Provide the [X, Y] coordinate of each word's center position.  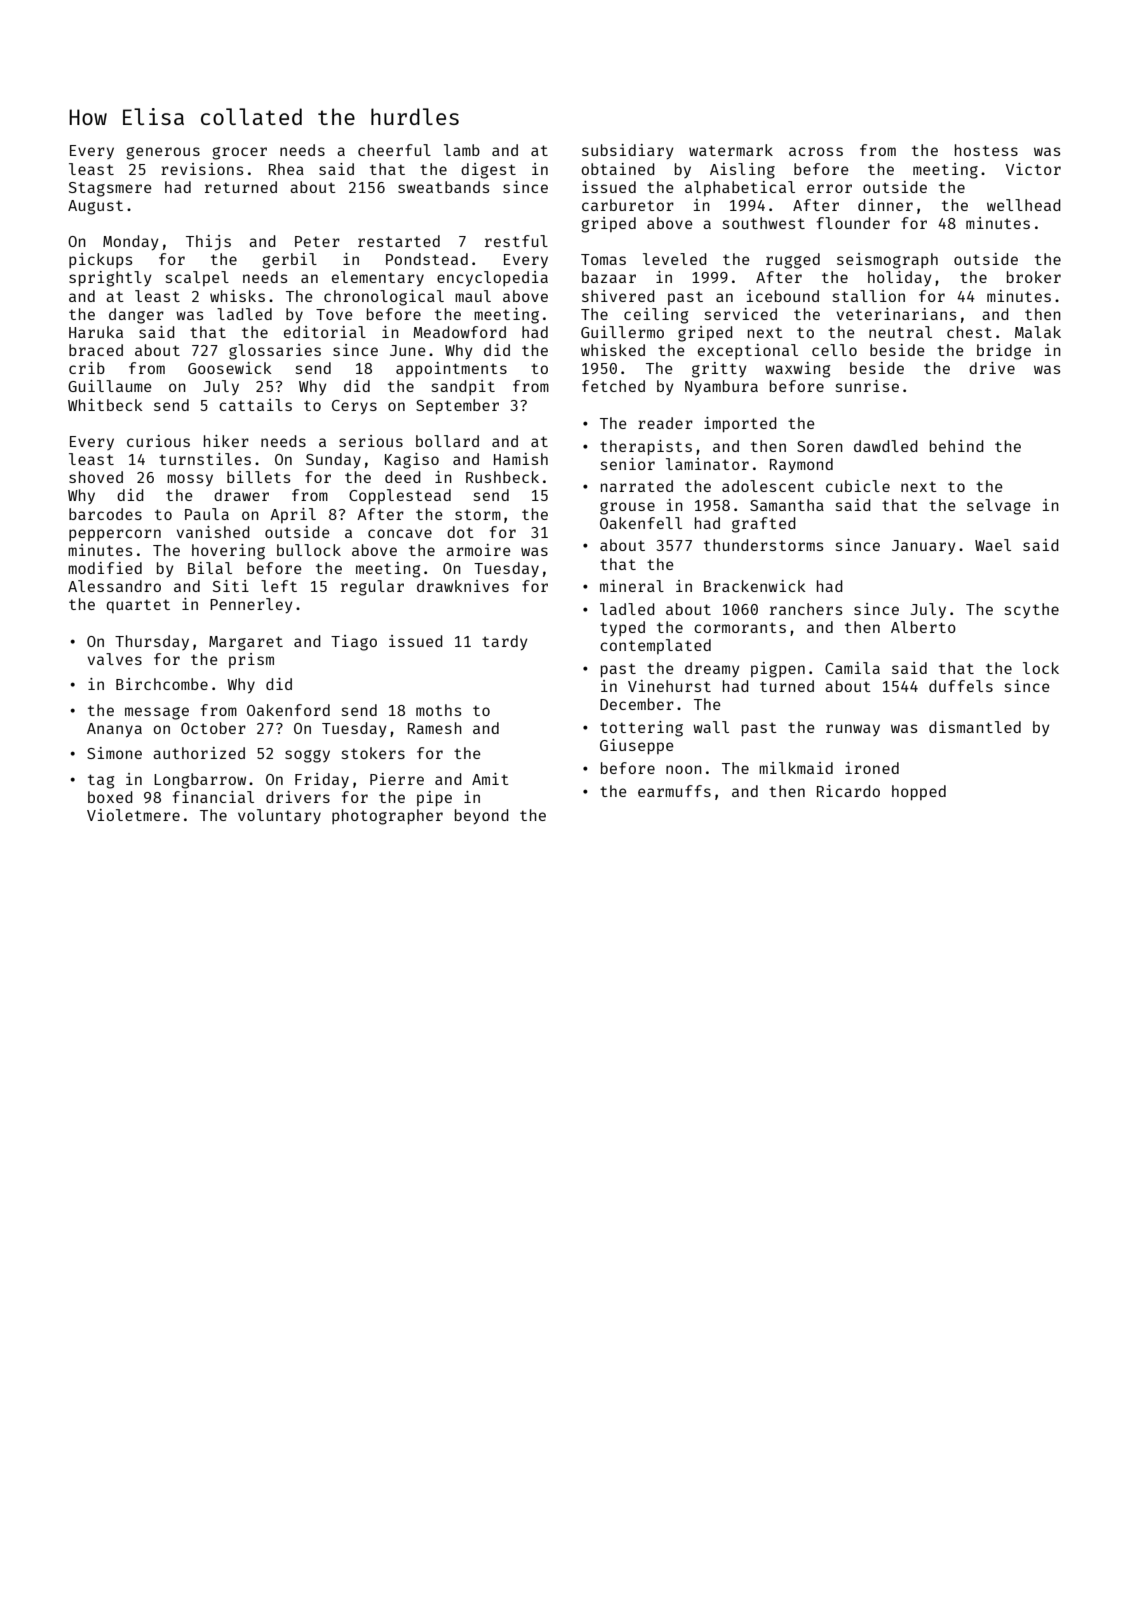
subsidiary [627, 151]
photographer [387, 817]
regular [372, 588]
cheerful [394, 150]
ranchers [806, 609]
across [816, 151]
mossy [190, 480]
